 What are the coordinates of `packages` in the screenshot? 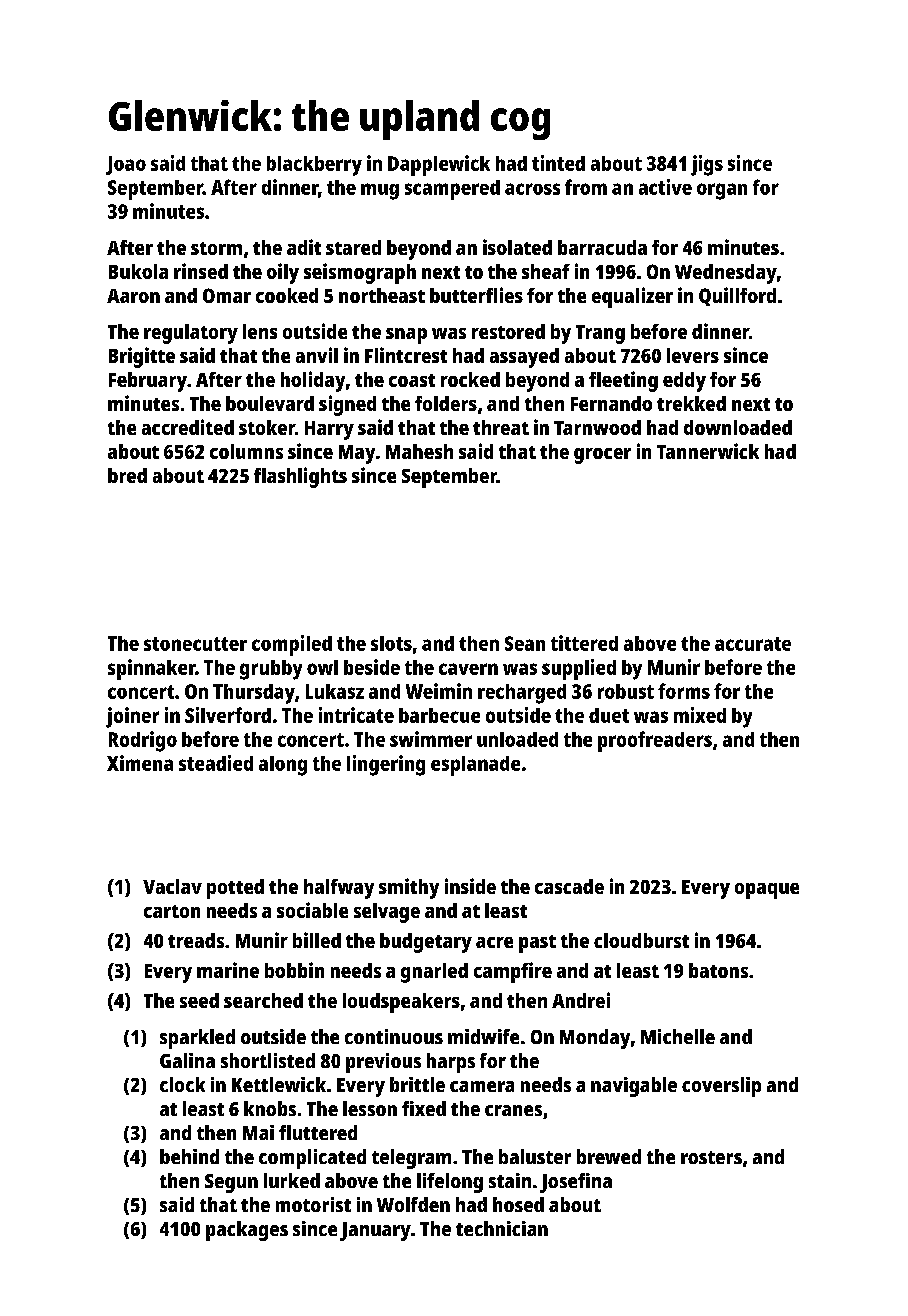 It's located at (247, 1231).
